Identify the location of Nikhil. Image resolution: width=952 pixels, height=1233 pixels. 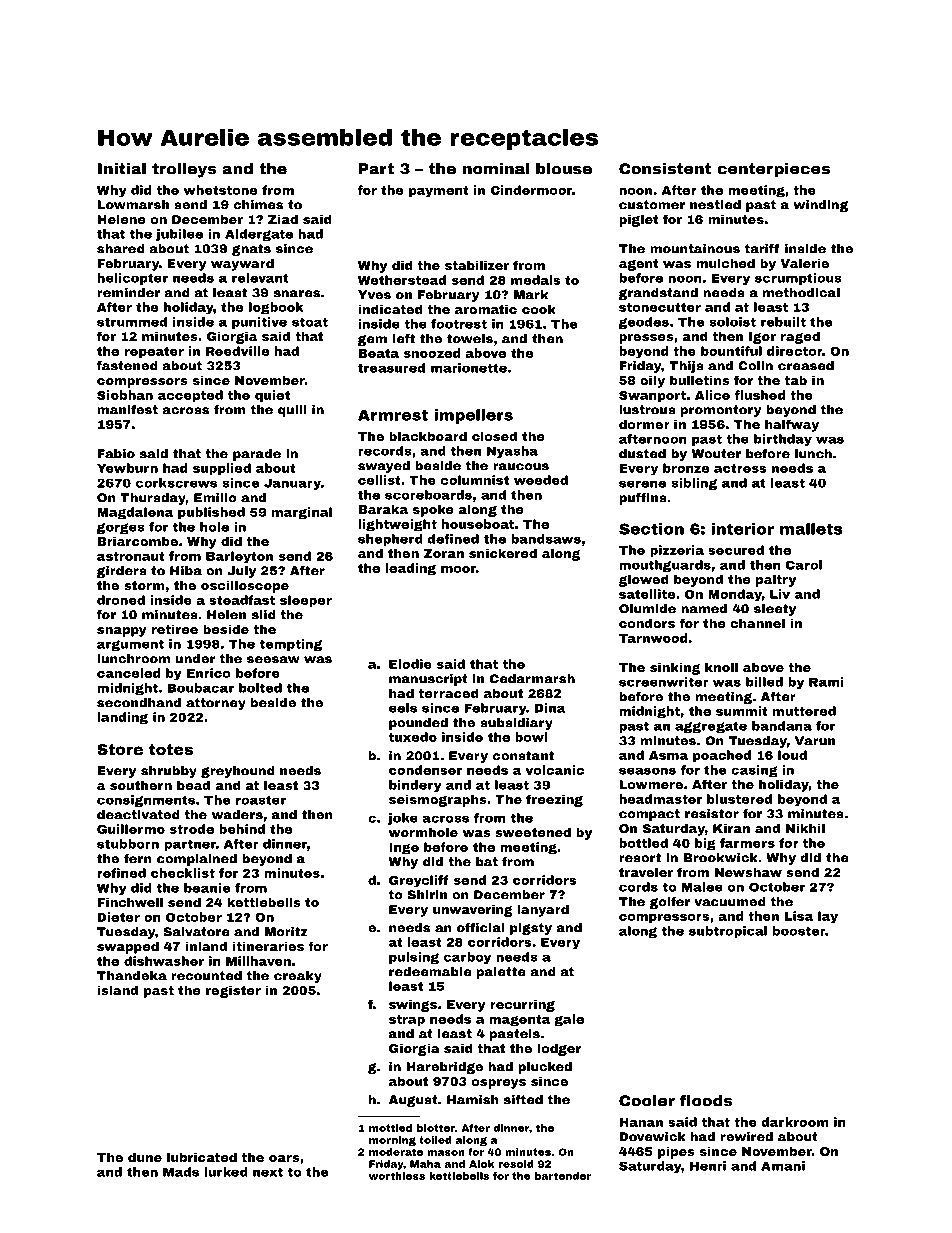
(805, 828).
